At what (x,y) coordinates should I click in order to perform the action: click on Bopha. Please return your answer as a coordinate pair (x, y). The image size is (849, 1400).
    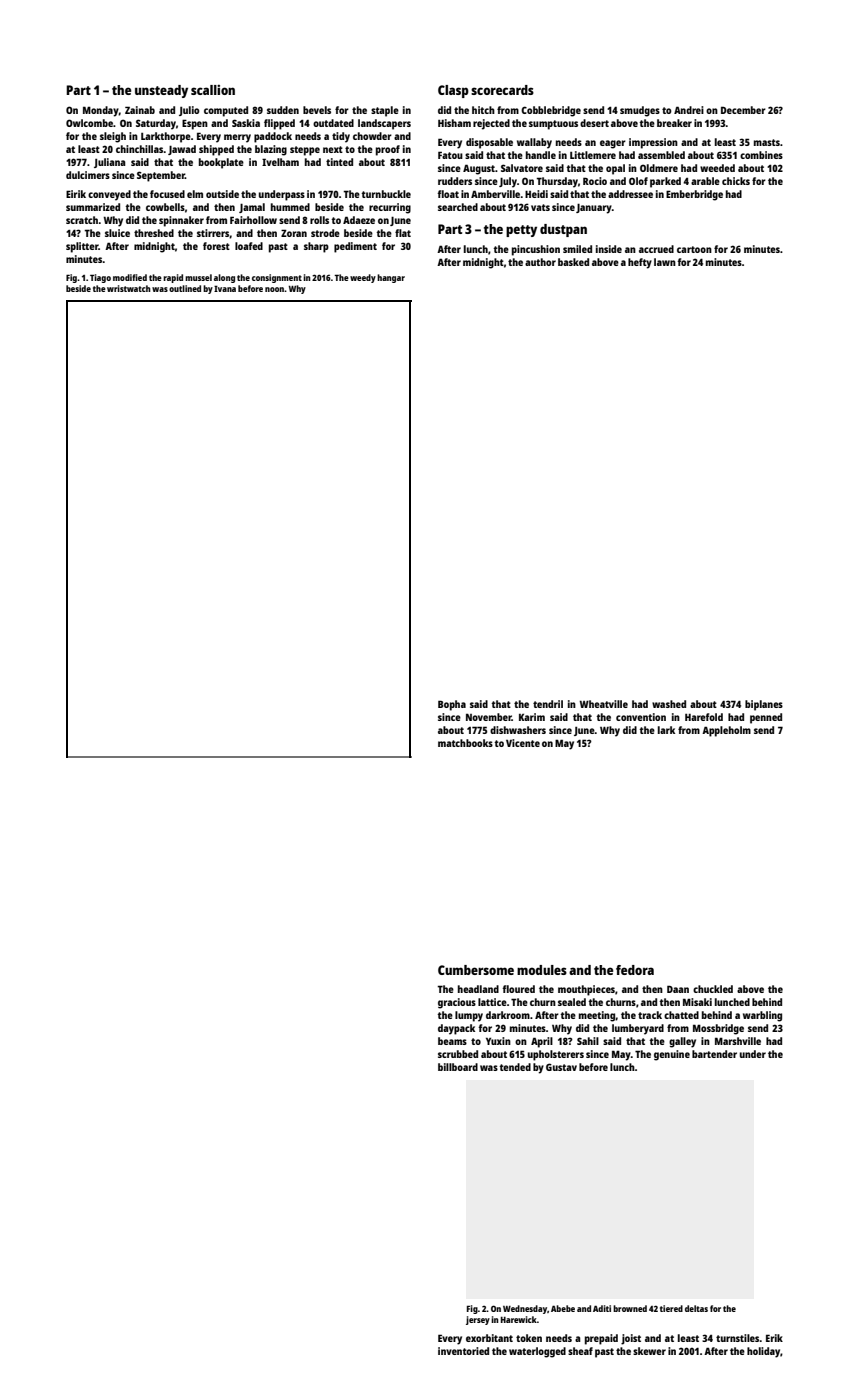
    Looking at the image, I should click on (452, 705).
